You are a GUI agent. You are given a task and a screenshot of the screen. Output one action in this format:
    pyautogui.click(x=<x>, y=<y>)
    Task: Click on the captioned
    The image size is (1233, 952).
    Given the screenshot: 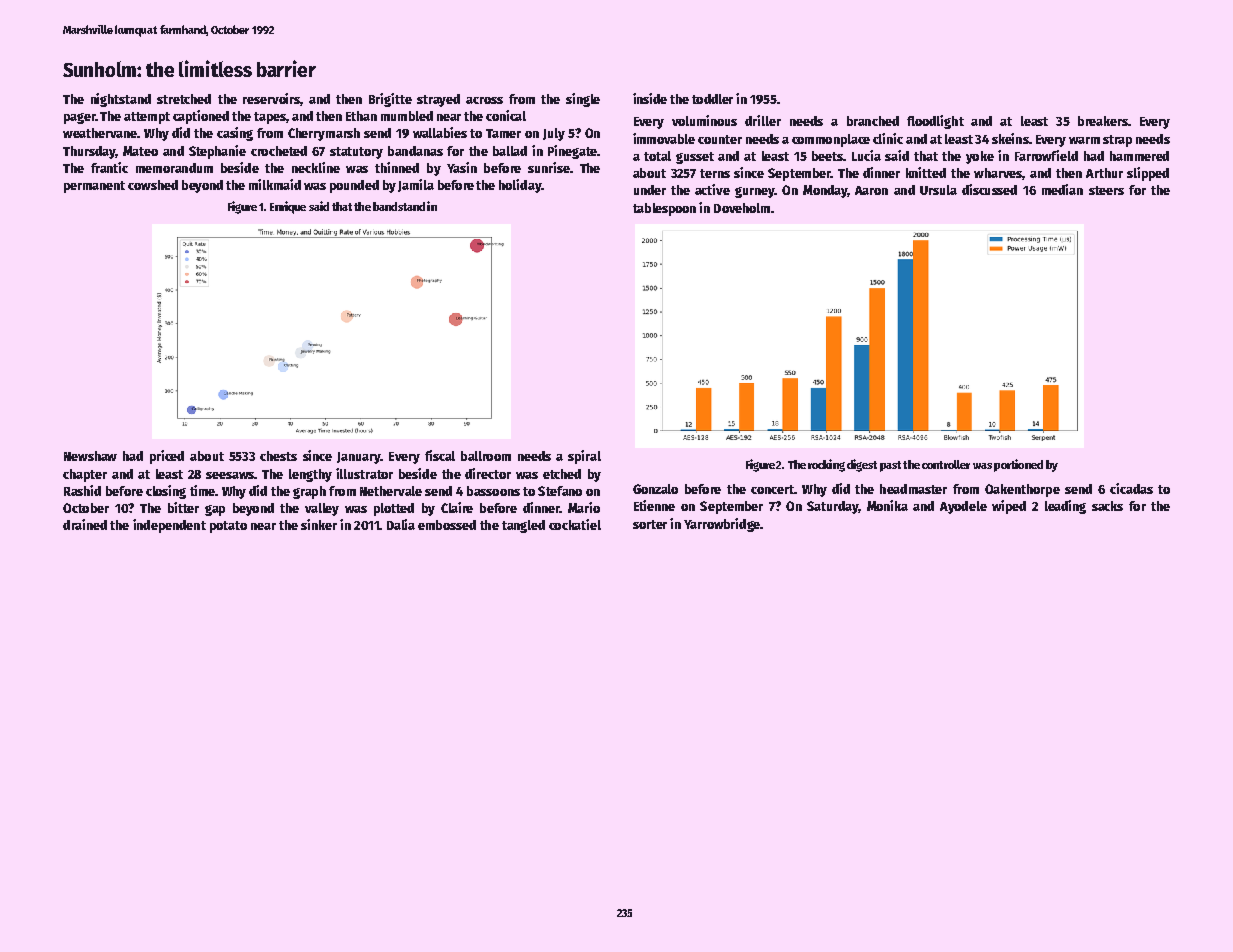 What is the action you would take?
    pyautogui.click(x=201, y=117)
